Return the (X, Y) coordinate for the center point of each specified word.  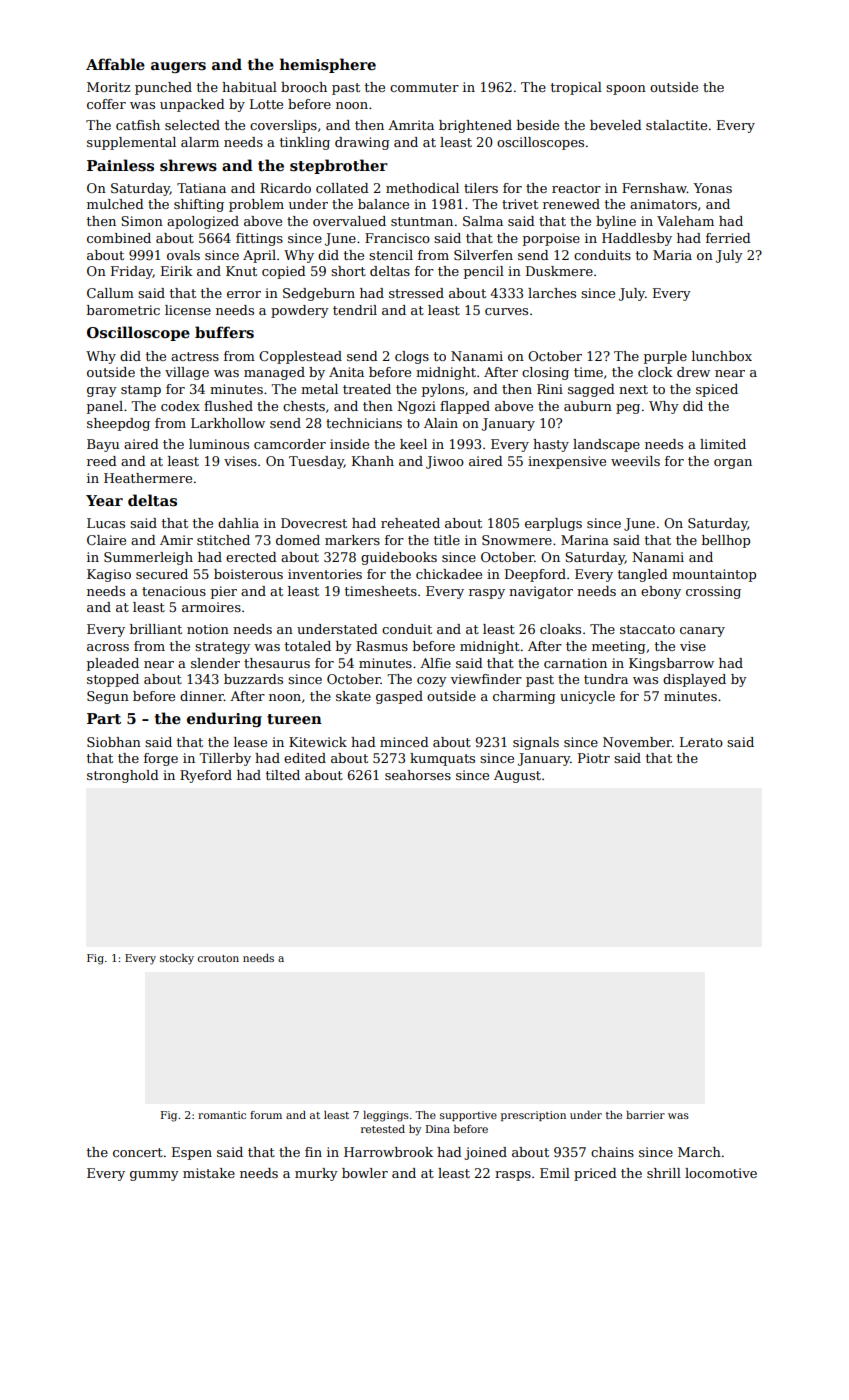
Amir (176, 540)
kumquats (442, 759)
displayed (694, 680)
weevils (635, 461)
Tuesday (316, 462)
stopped (113, 680)
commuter (424, 87)
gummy (154, 1176)
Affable (115, 64)
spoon (626, 90)
